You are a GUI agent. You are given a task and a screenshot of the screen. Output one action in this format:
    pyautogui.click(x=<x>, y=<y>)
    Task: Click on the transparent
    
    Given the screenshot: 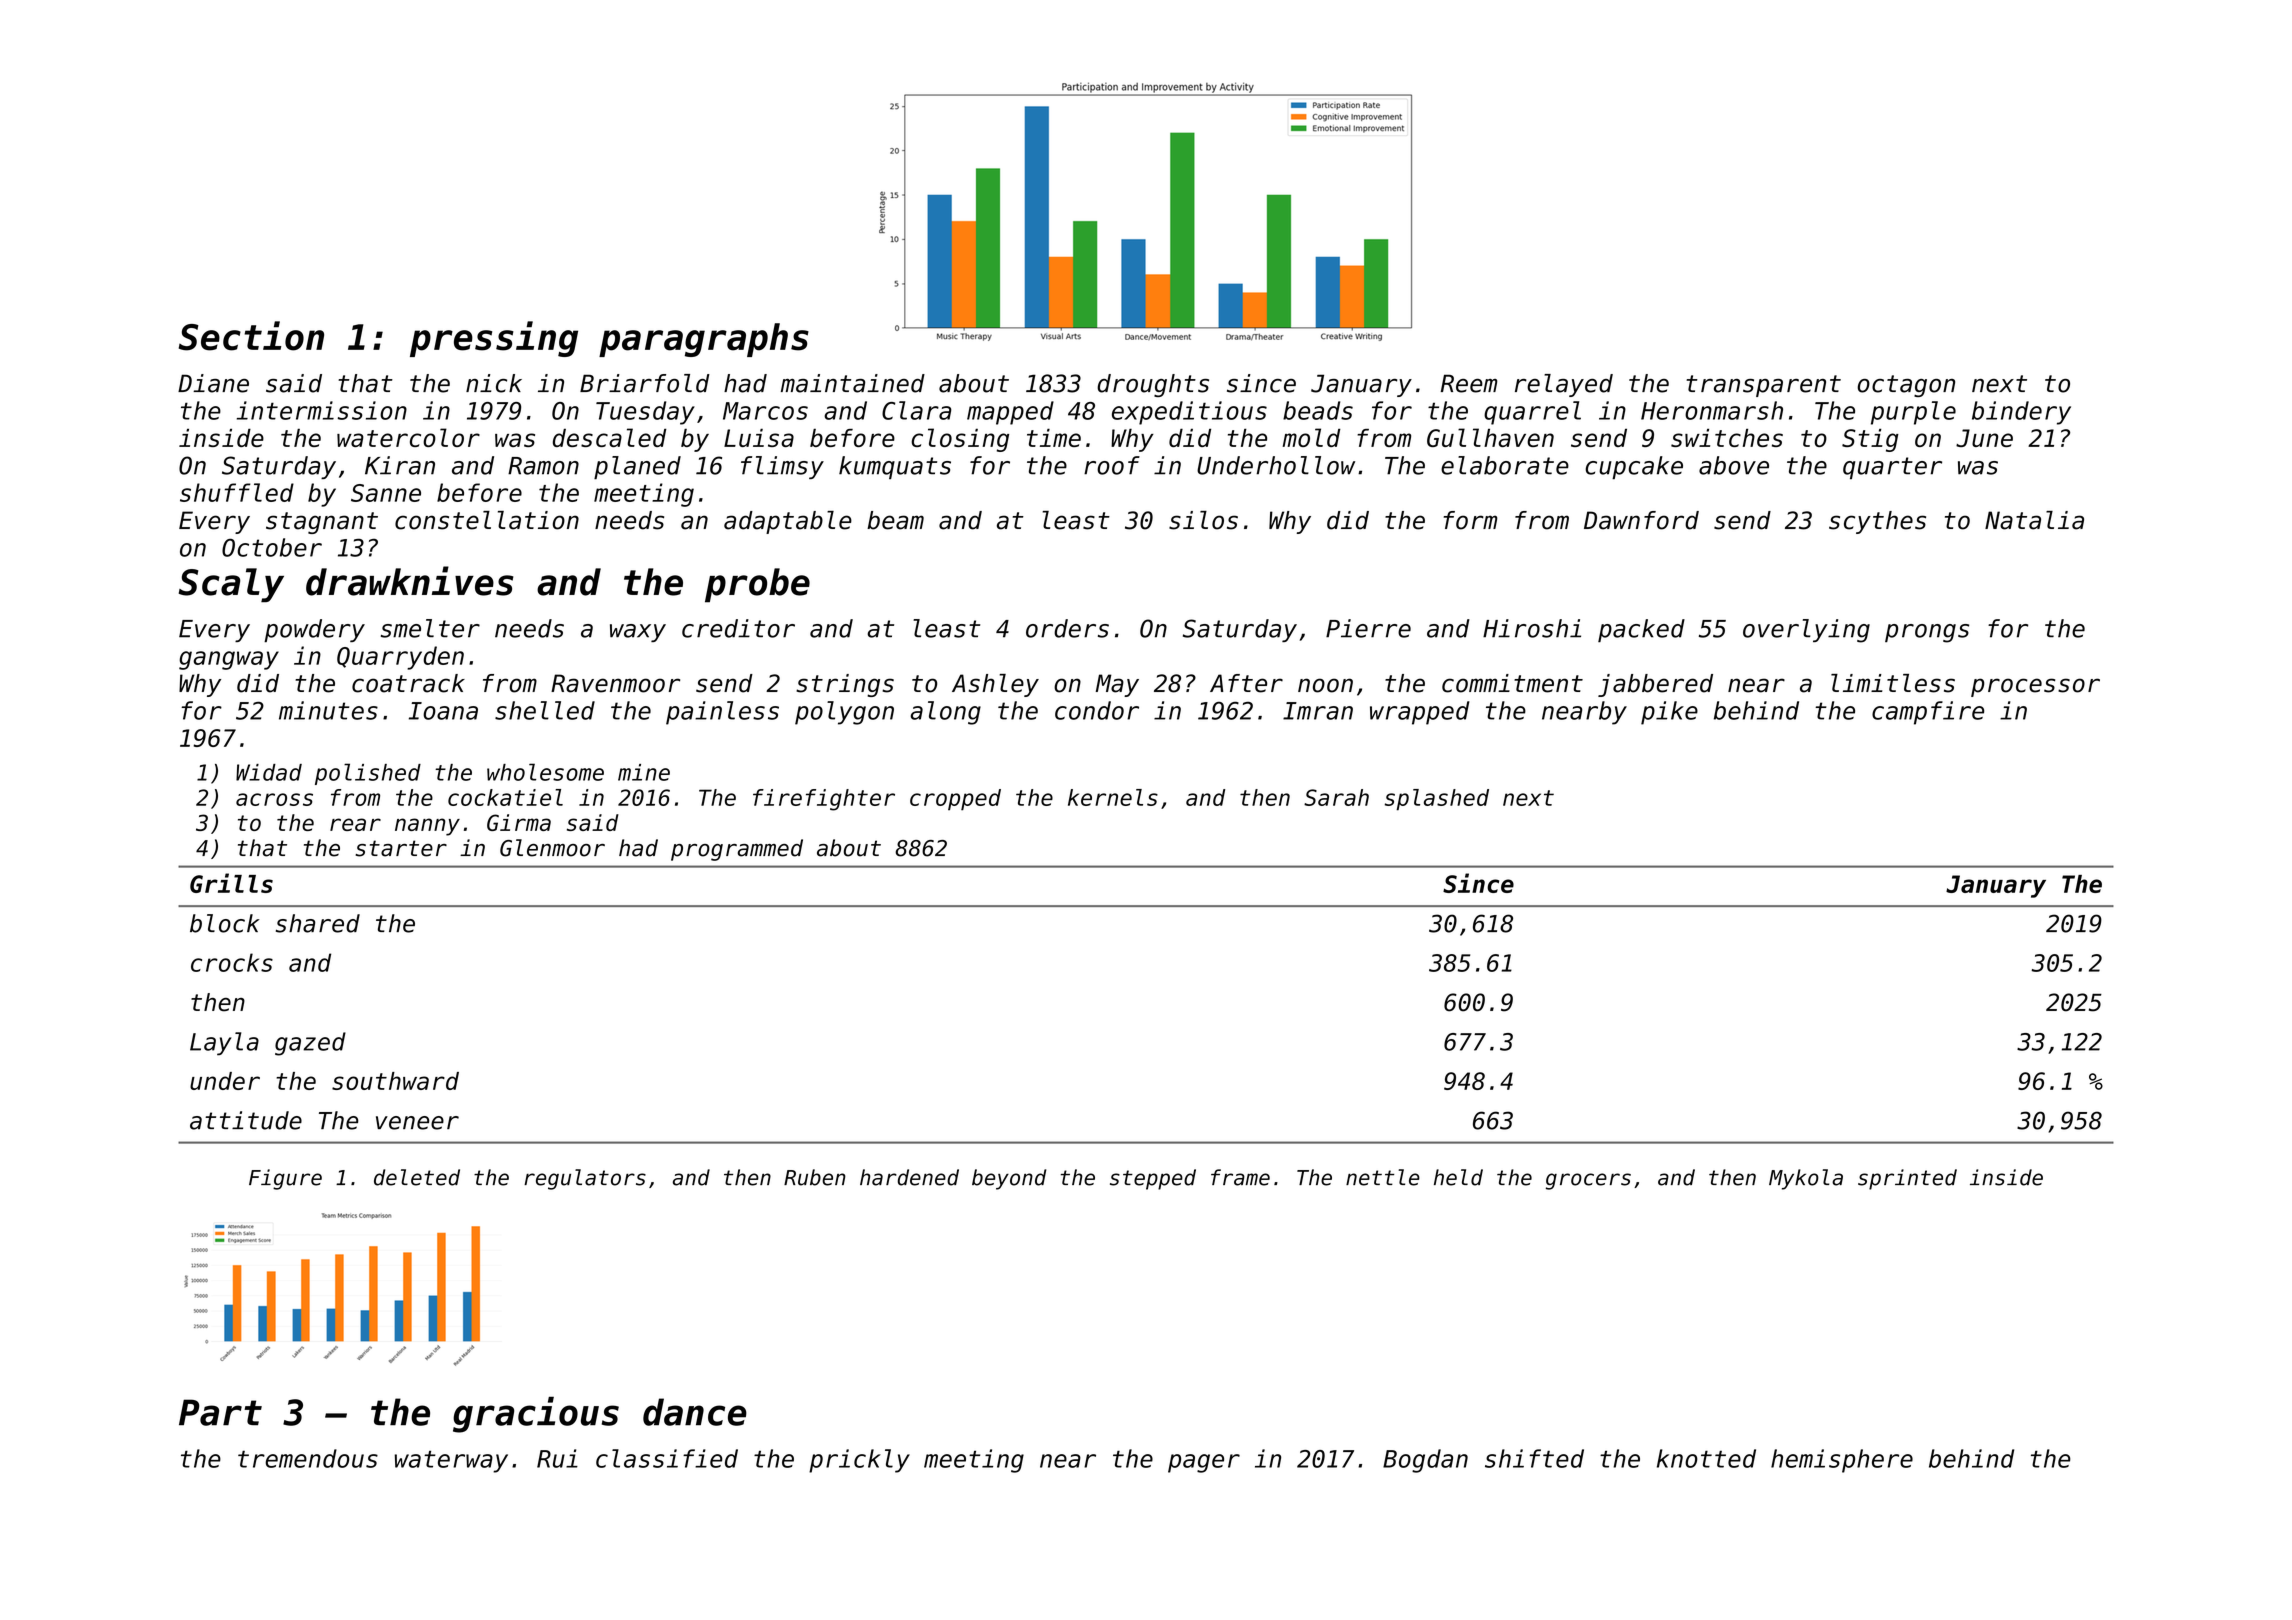 What is the action you would take?
    pyautogui.click(x=1763, y=386)
